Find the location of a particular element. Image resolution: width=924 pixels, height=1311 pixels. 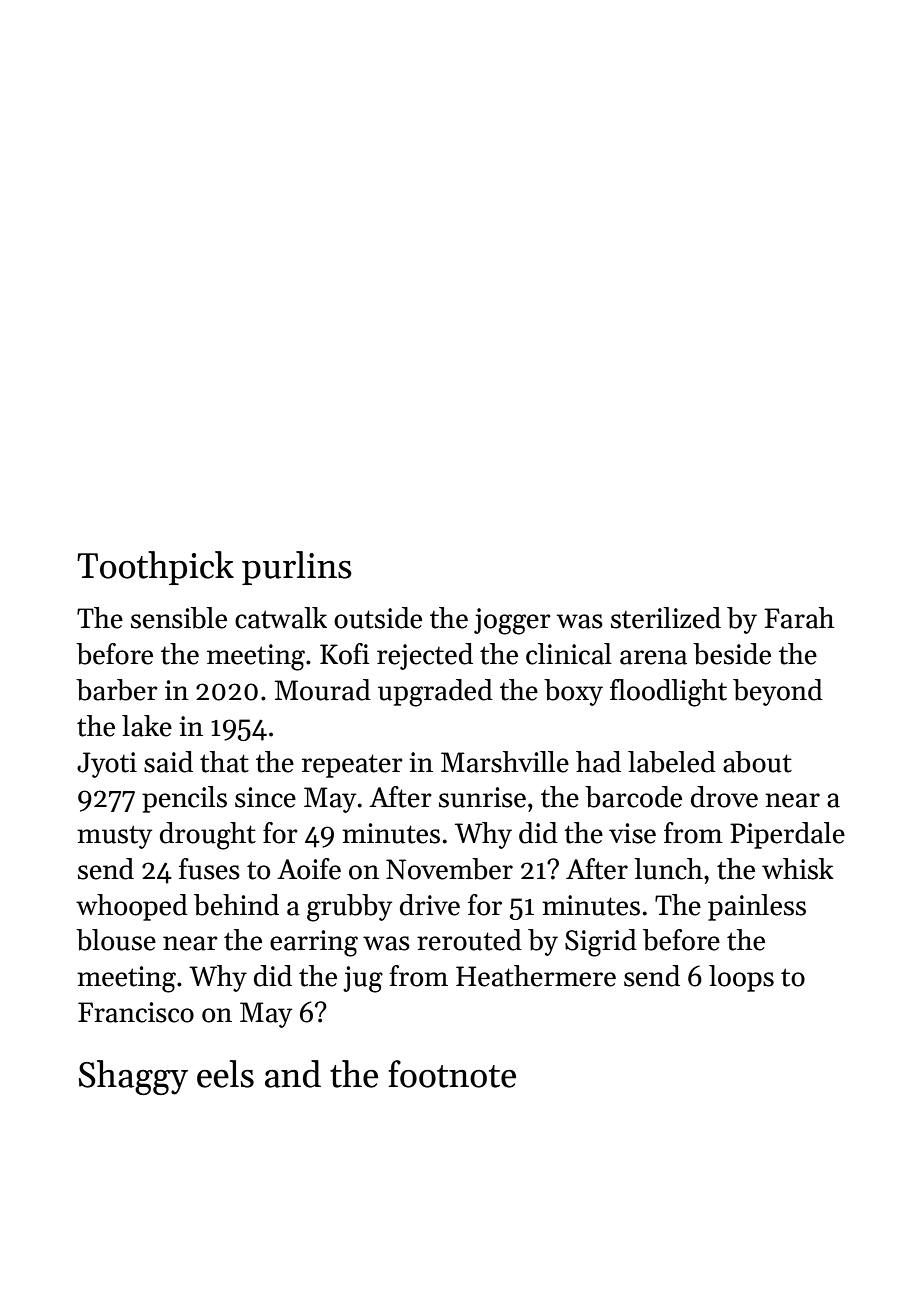

sterilized is located at coordinates (666, 618).
